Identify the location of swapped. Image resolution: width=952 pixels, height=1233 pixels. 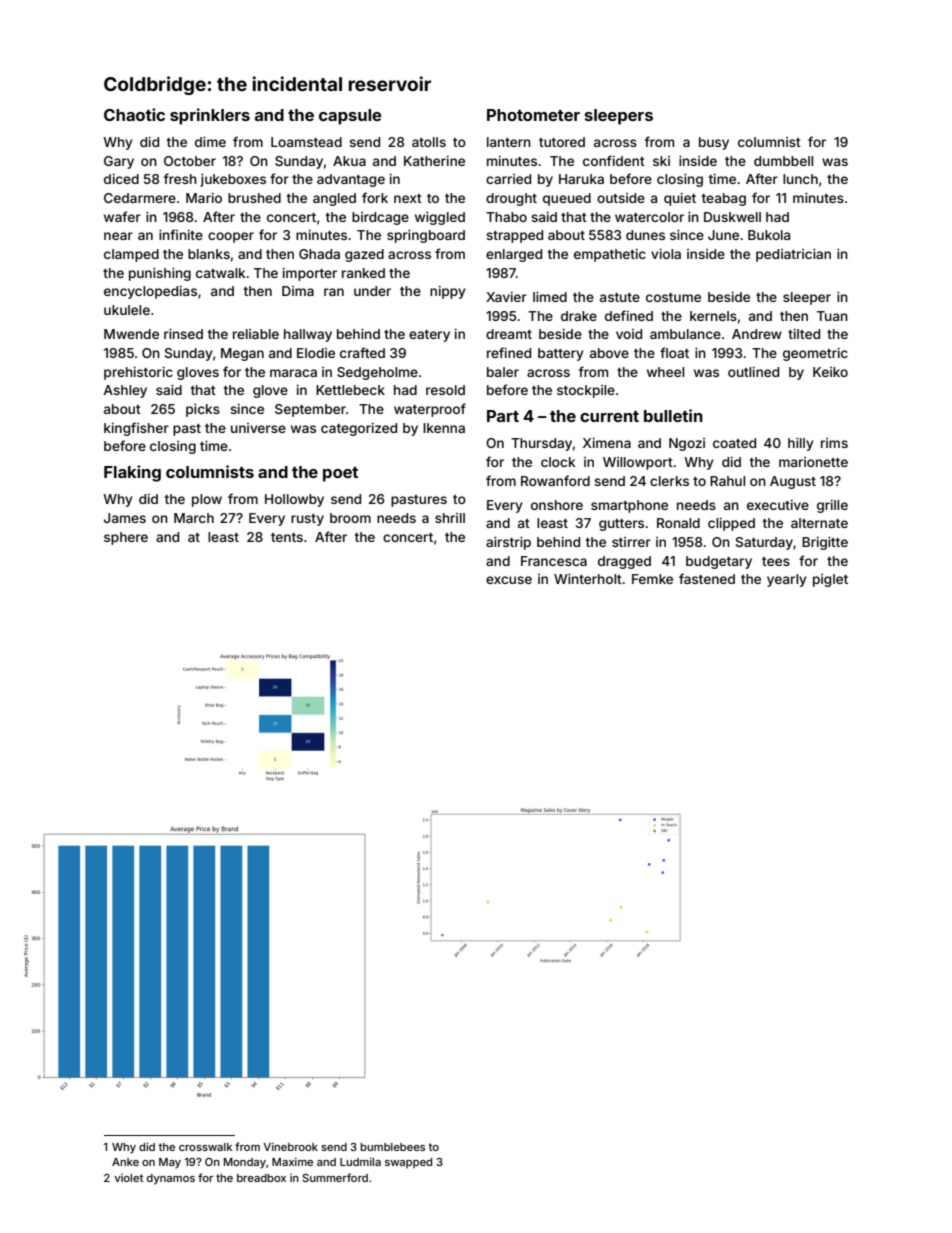
(408, 1163).
